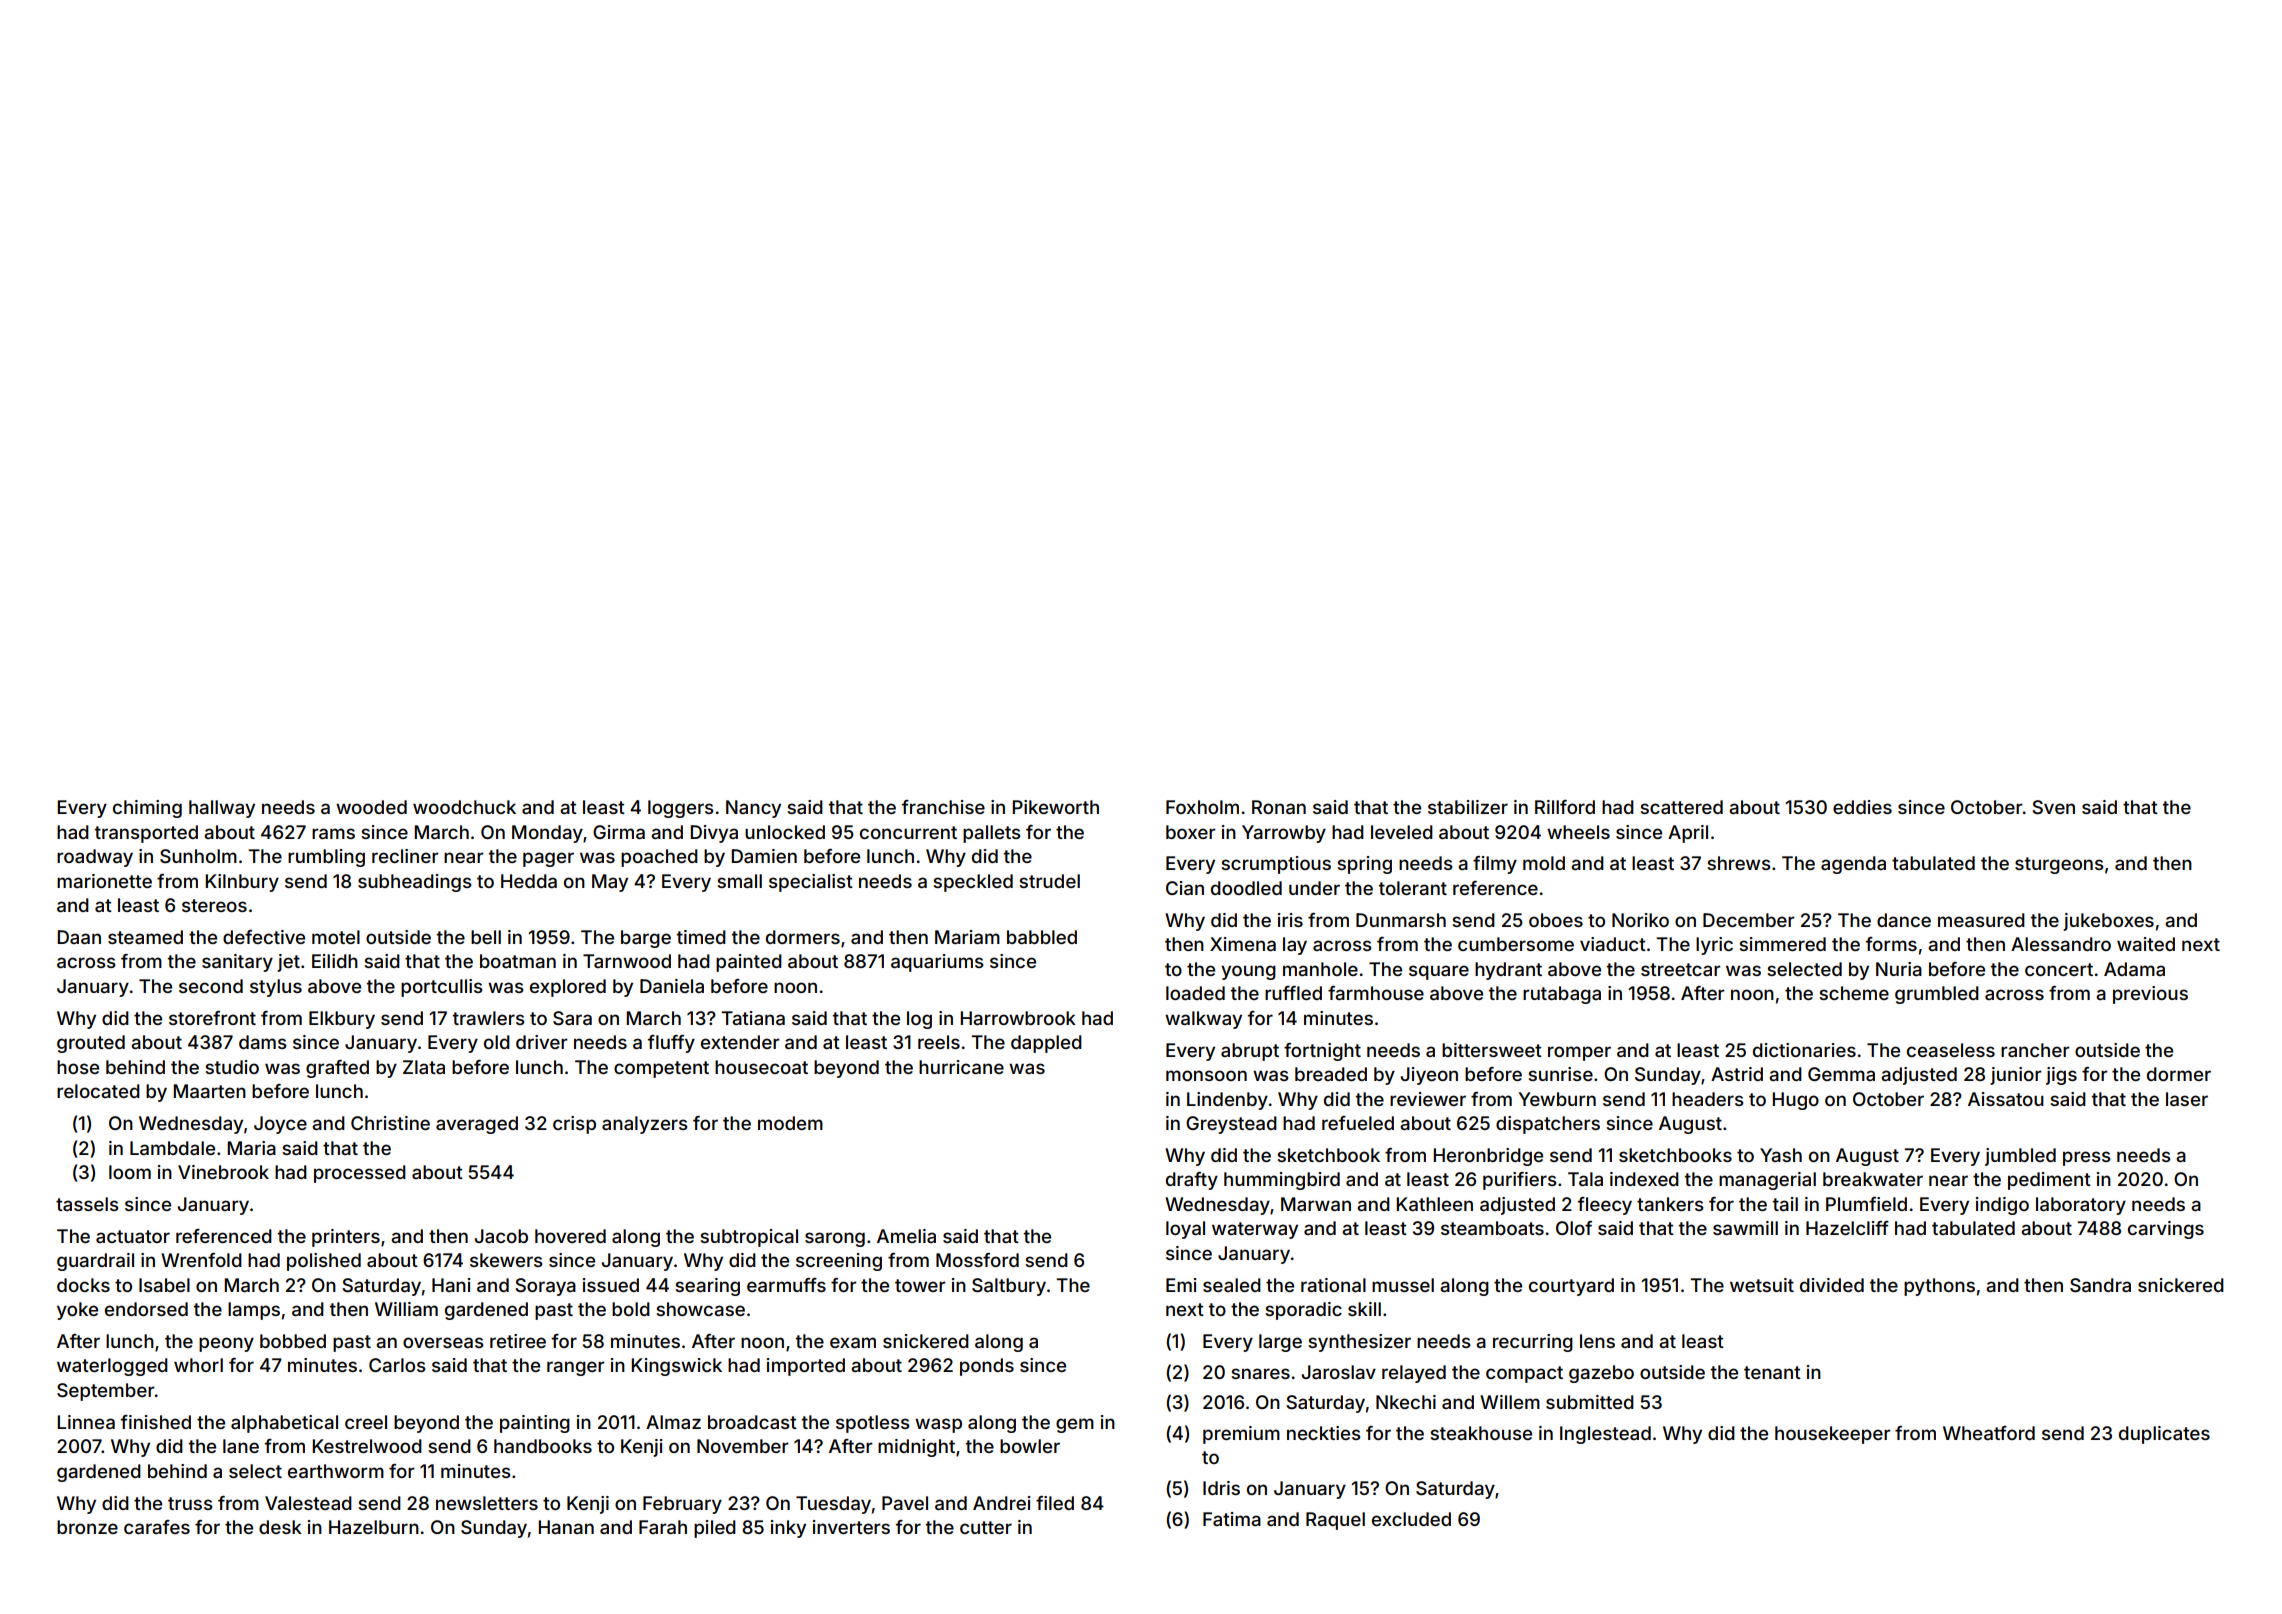 The height and width of the page is (1614, 2282). I want to click on Wrenfold, so click(201, 1260).
